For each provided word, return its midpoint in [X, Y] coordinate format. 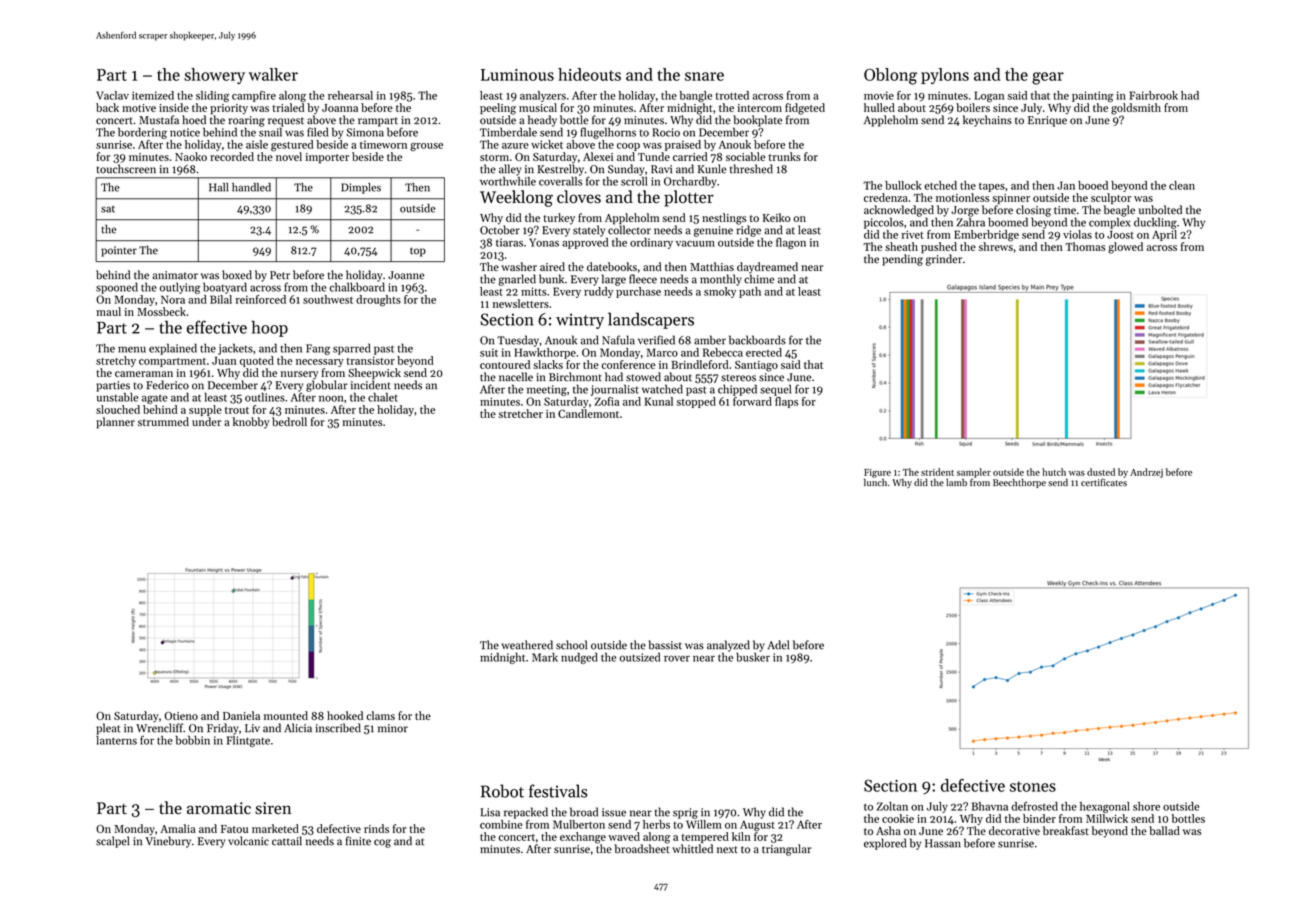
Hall [218, 187]
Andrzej [1146, 473]
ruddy [598, 292]
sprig [685, 813]
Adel [778, 645]
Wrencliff [159, 728]
